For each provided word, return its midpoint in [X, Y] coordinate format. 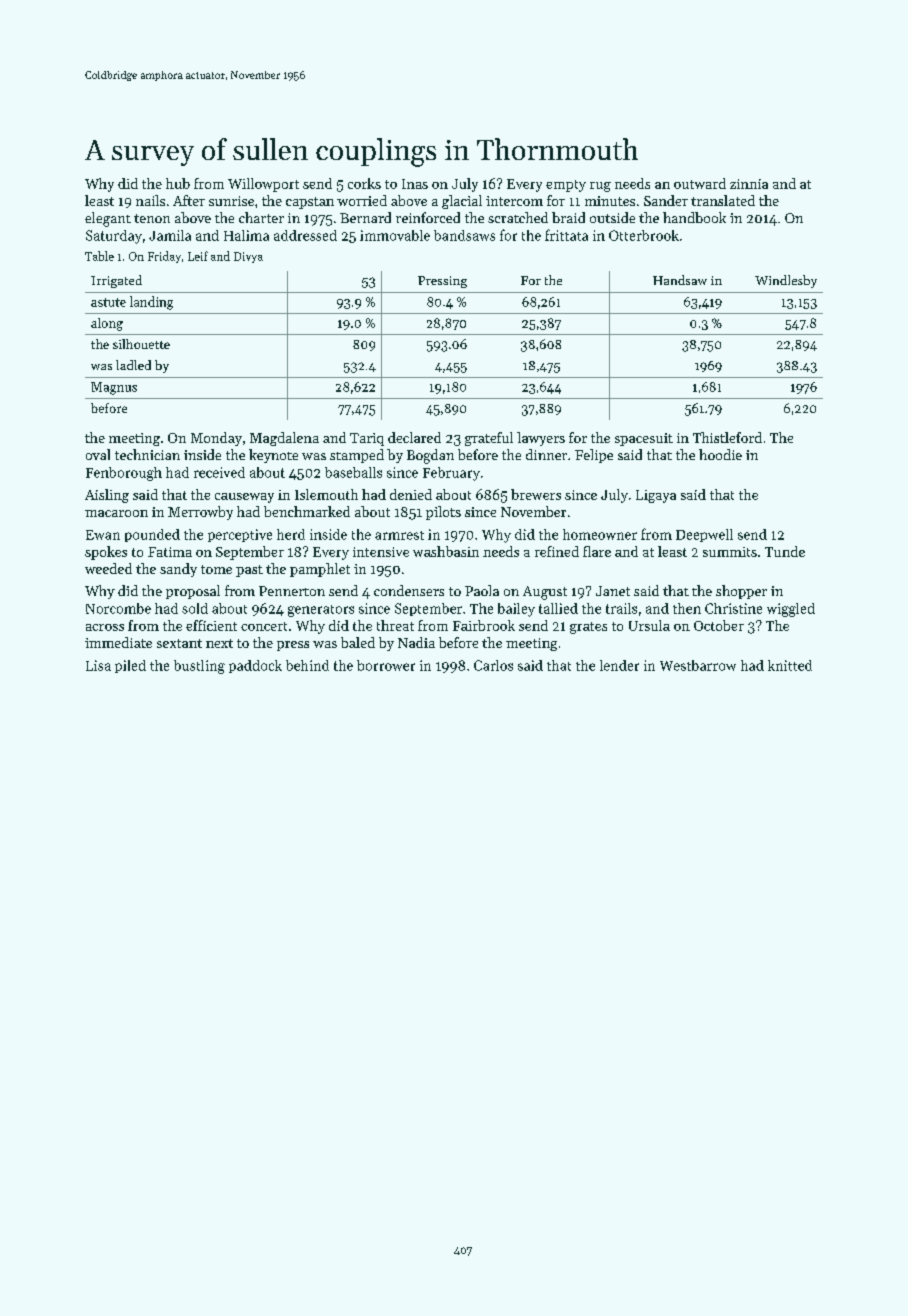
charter [261, 217]
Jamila [170, 235]
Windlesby [786, 281]
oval [98, 454]
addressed [305, 235]
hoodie [720, 454]
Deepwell [704, 535]
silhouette [141, 344]
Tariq [367, 439]
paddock [255, 666]
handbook [694, 217]
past [249, 571]
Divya [248, 257]
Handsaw [680, 280]
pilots [443, 513]
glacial [462, 202]
